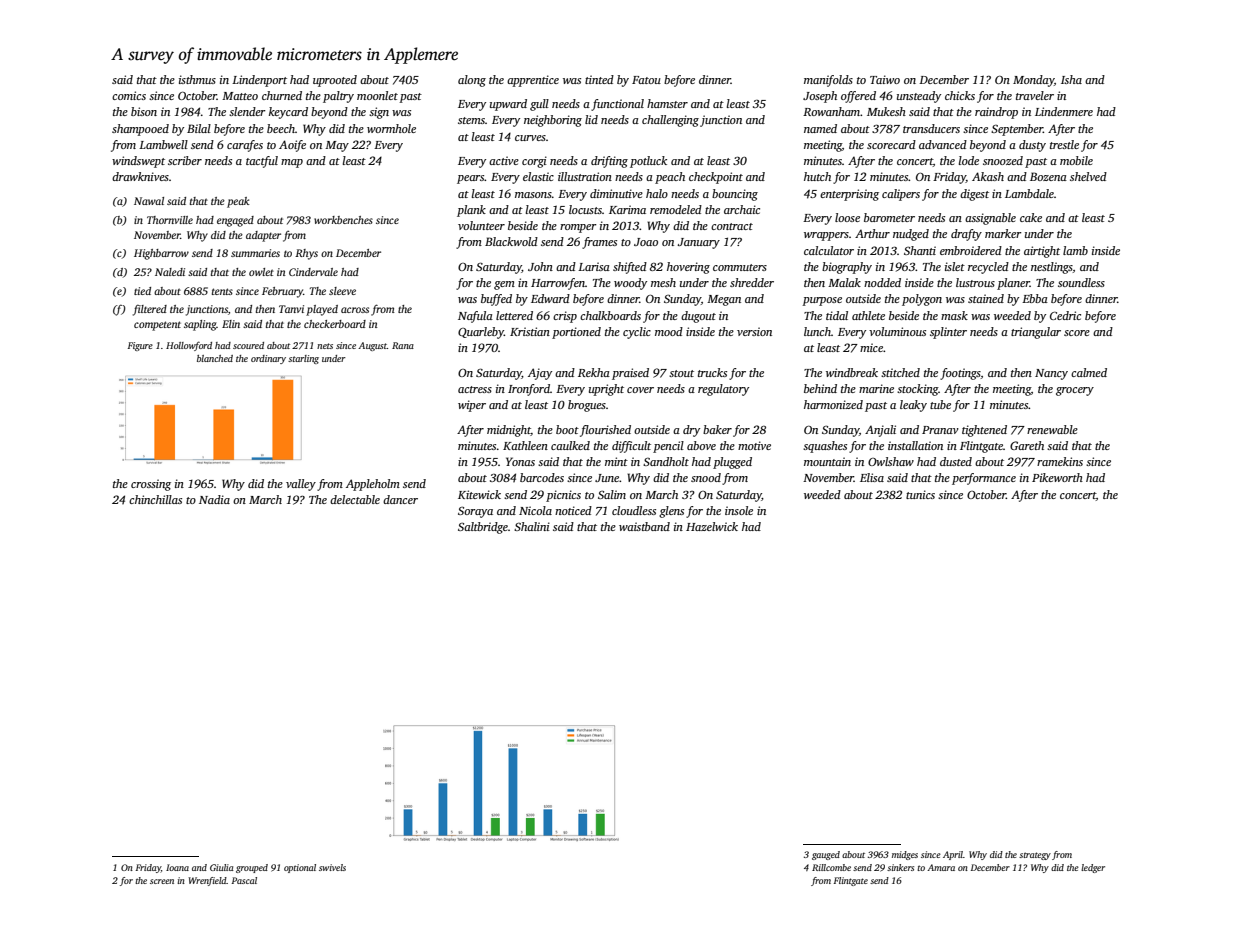 Image resolution: width=1233 pixels, height=952 pixels. I want to click on tunics, so click(920, 494).
